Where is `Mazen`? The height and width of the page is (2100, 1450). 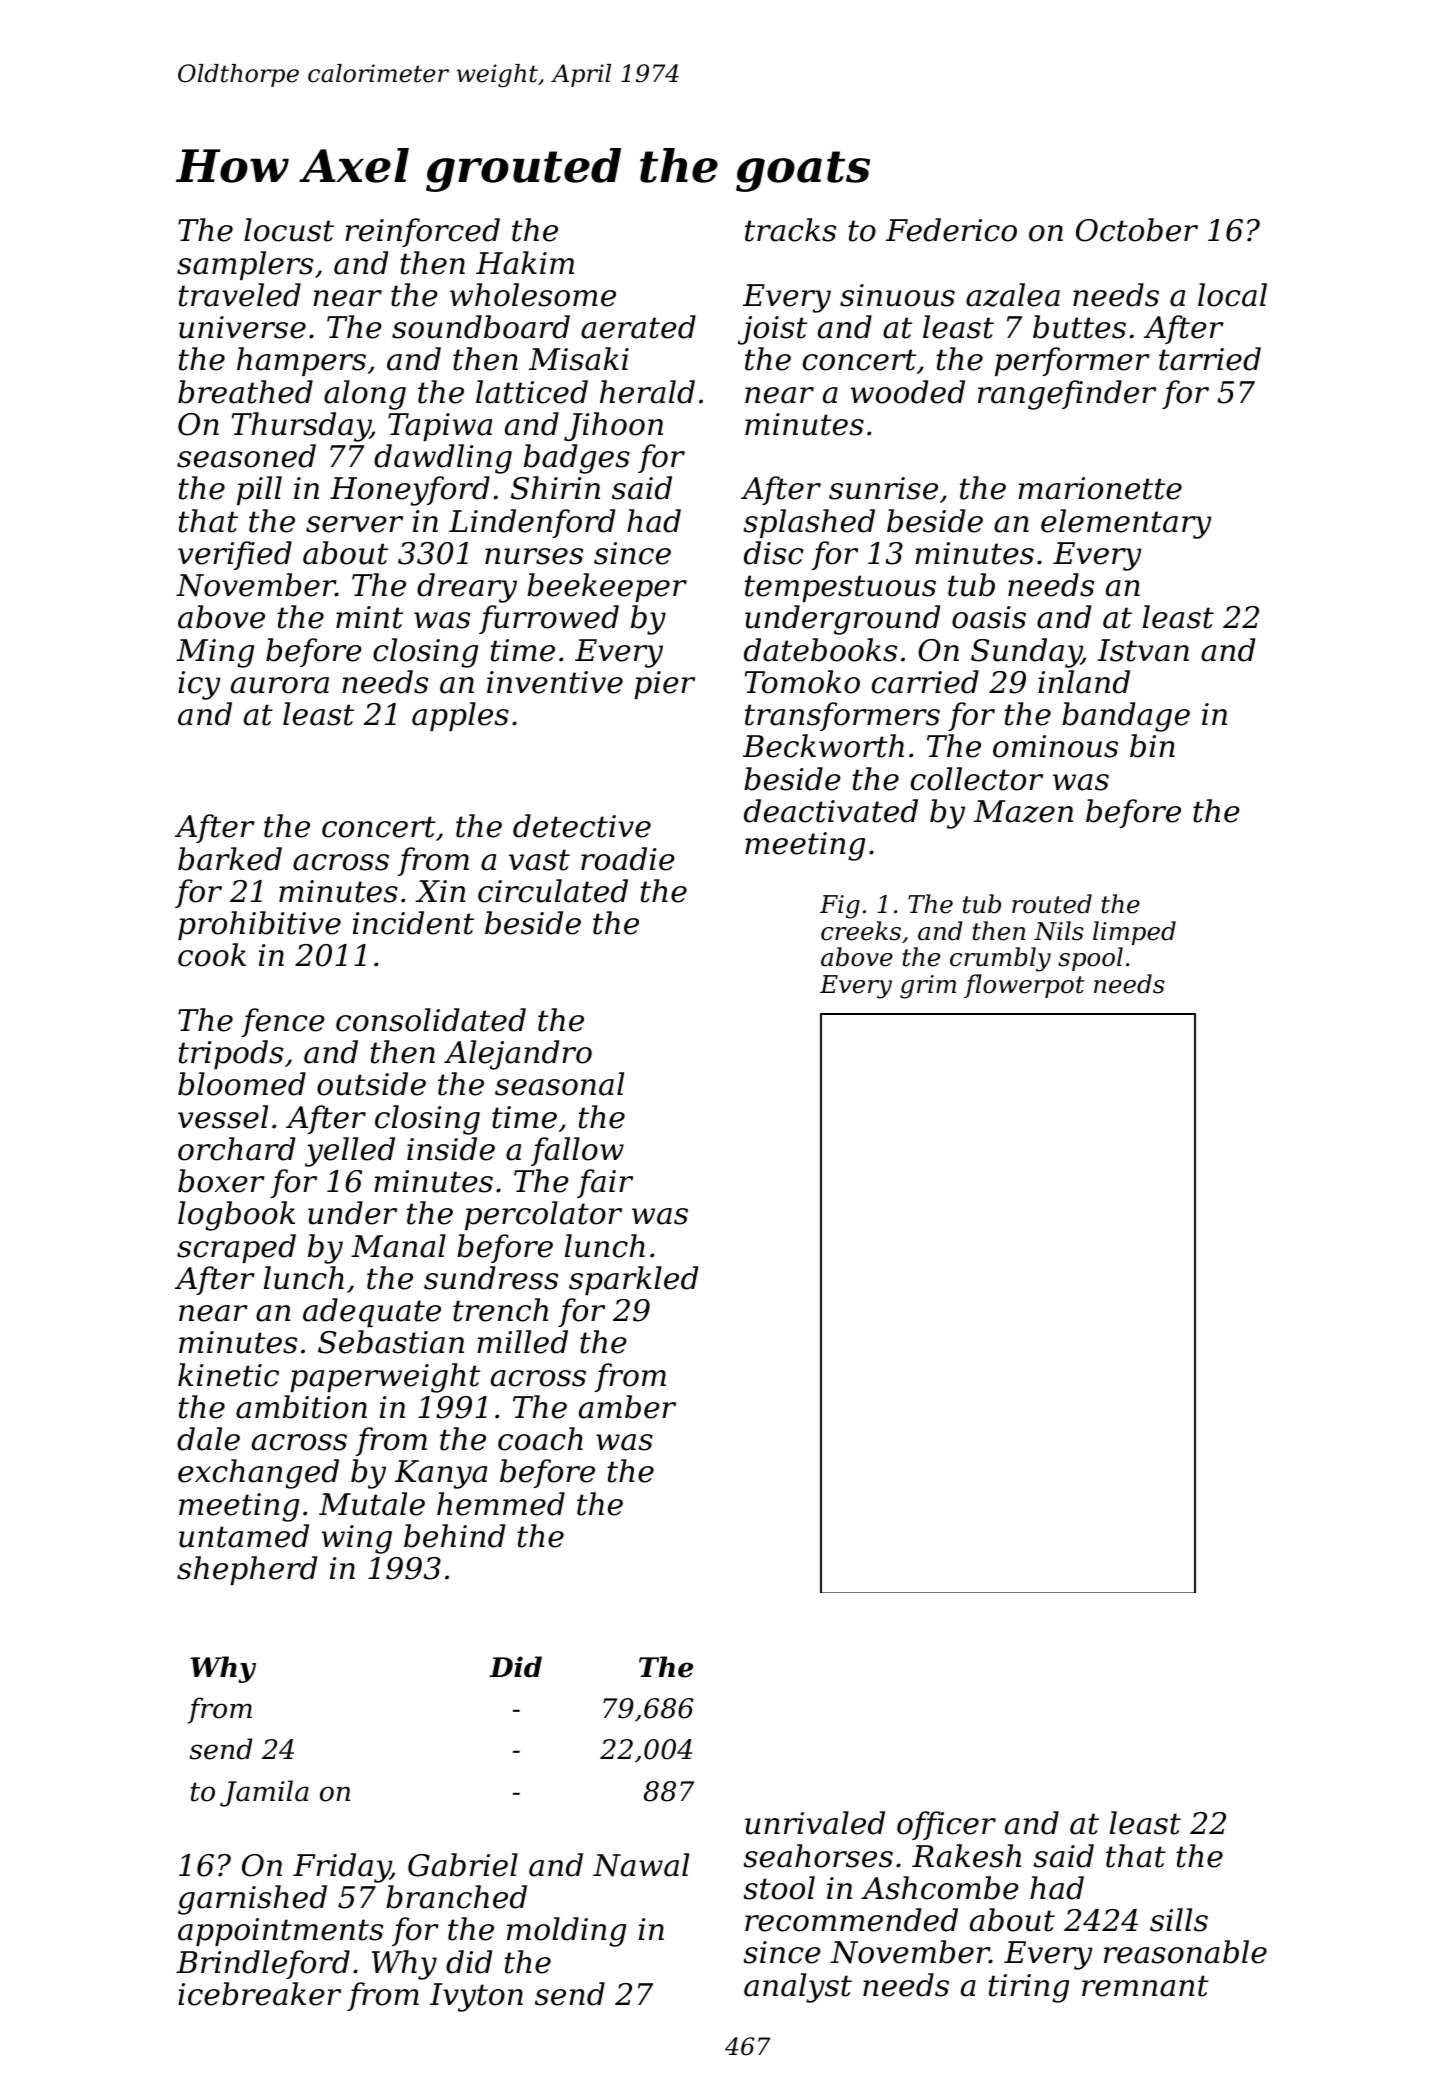
Mazen is located at coordinates (1023, 811).
